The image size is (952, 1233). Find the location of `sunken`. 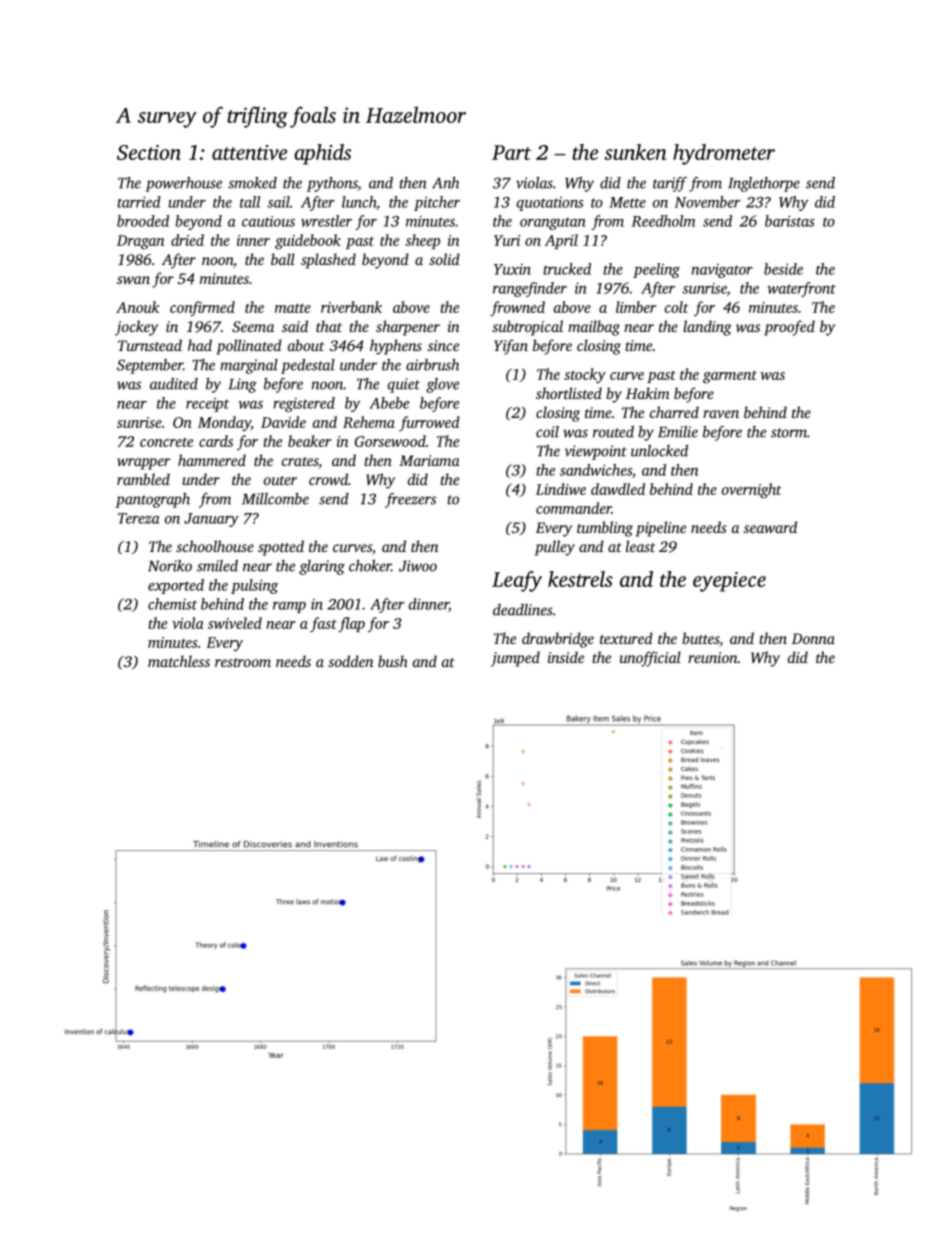

sunken is located at coordinates (635, 152).
